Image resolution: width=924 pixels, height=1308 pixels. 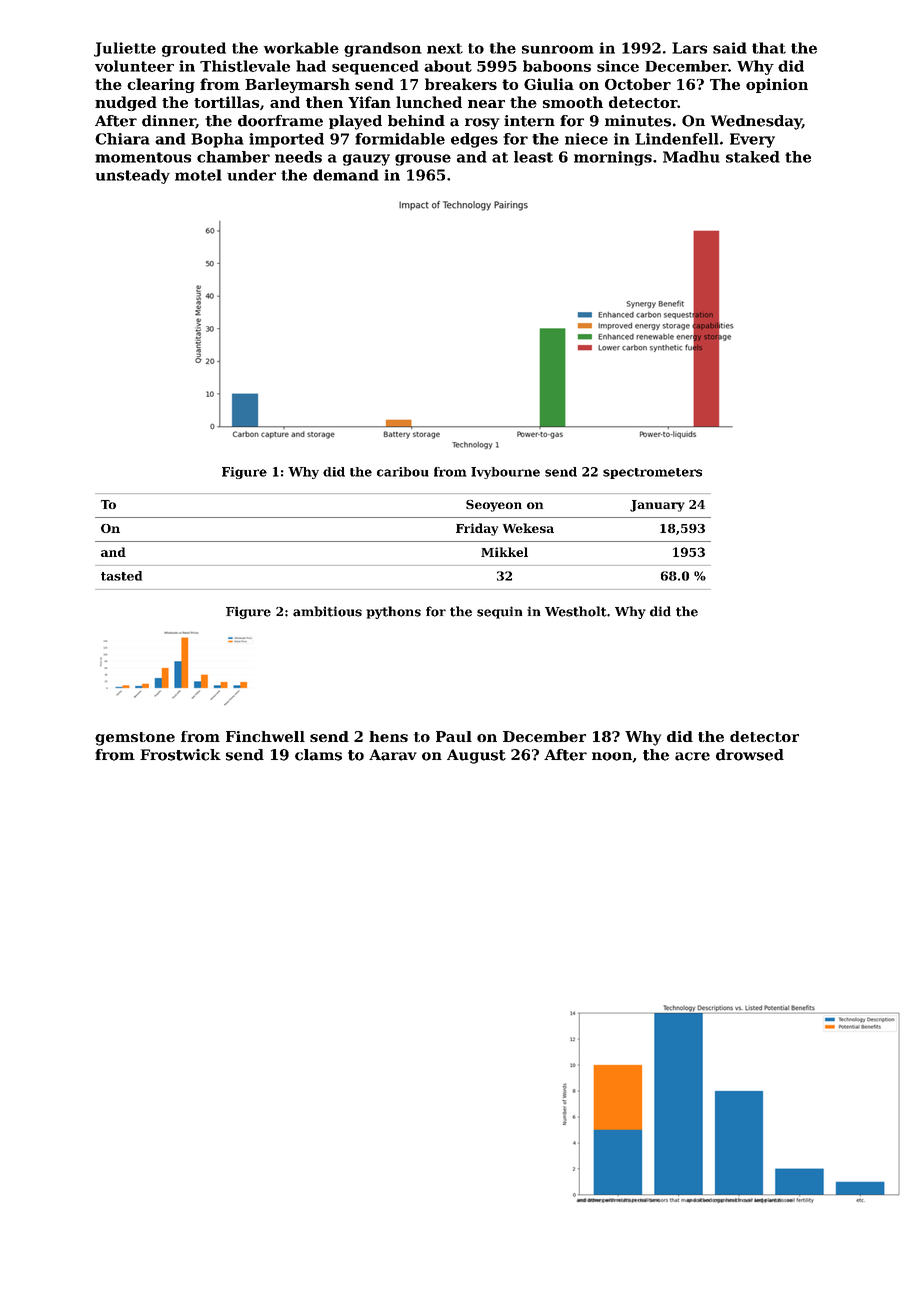 I want to click on lunched, so click(x=429, y=102).
